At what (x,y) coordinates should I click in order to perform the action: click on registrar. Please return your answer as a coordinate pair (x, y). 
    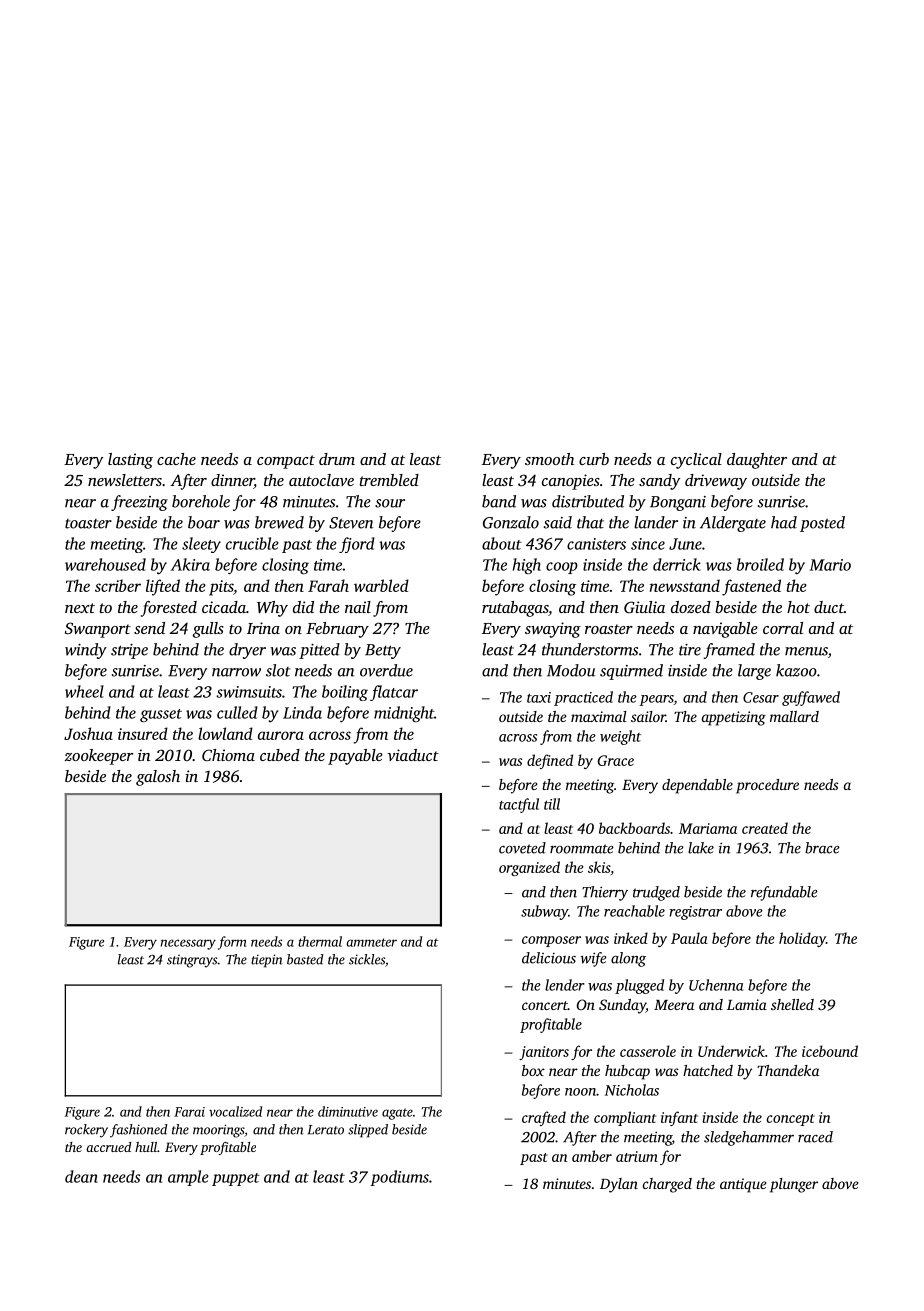
    Looking at the image, I should click on (695, 913).
